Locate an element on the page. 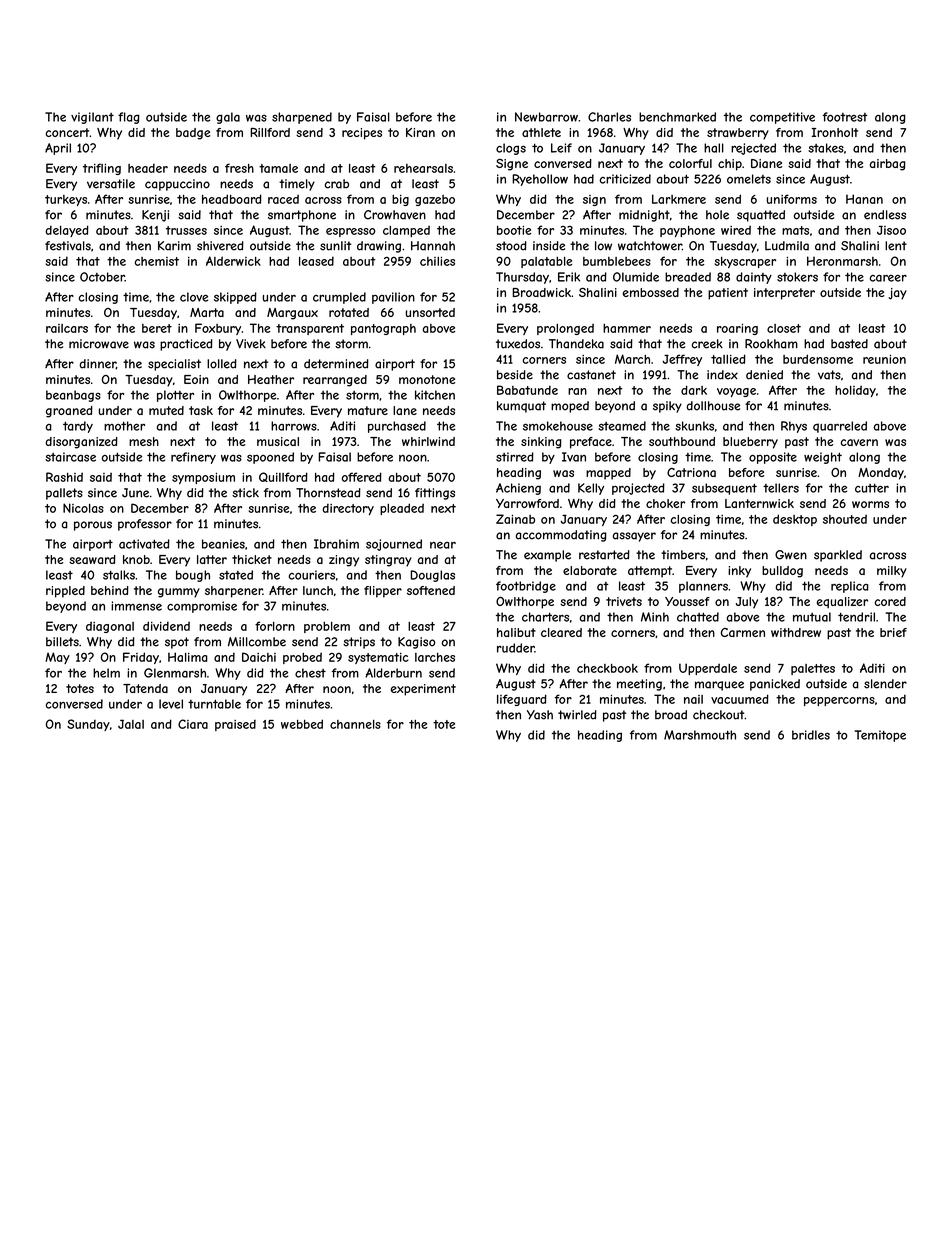  stingray is located at coordinates (388, 561).
